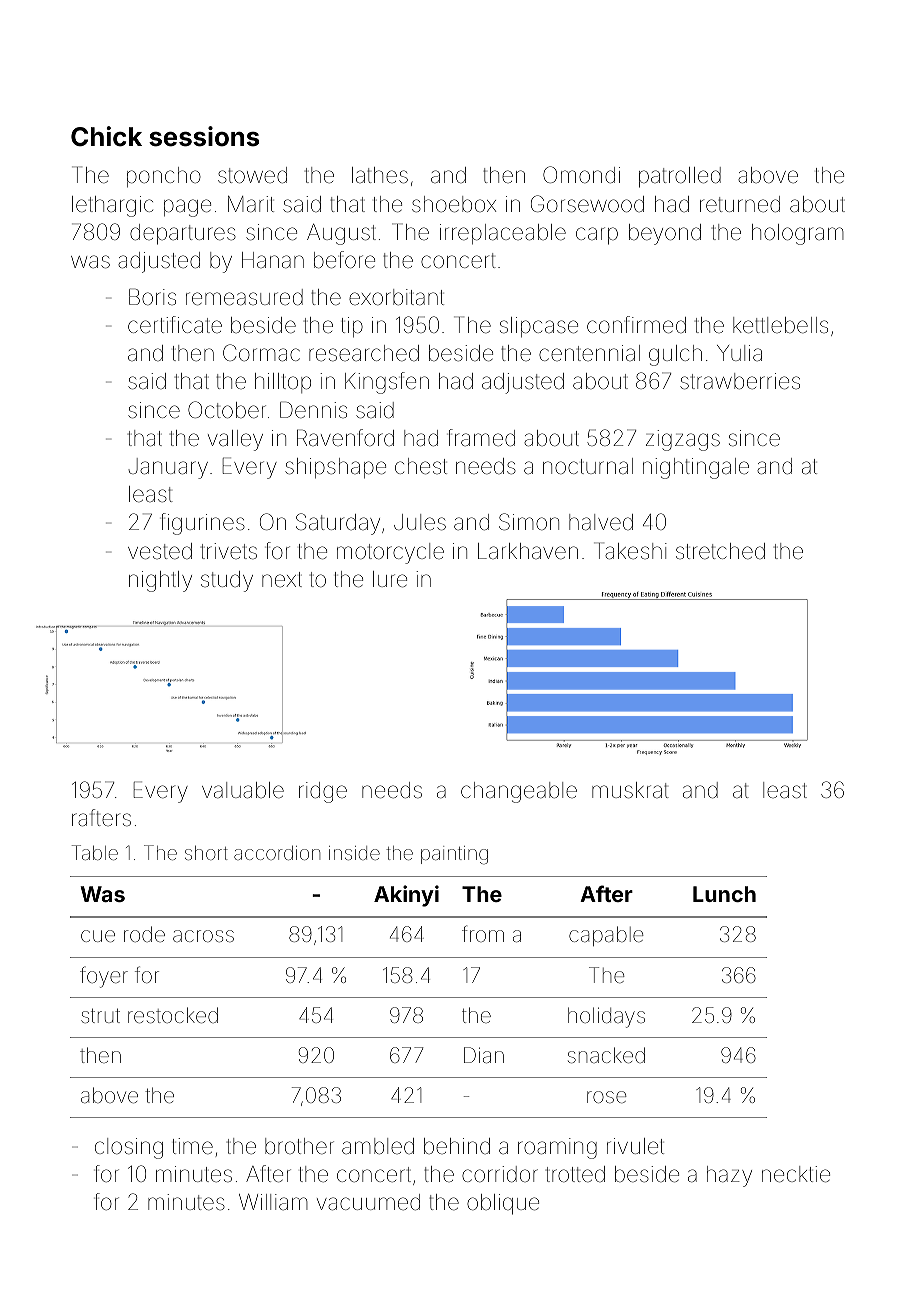 The height and width of the screenshot is (1300, 916). I want to click on William, so click(273, 1202).
